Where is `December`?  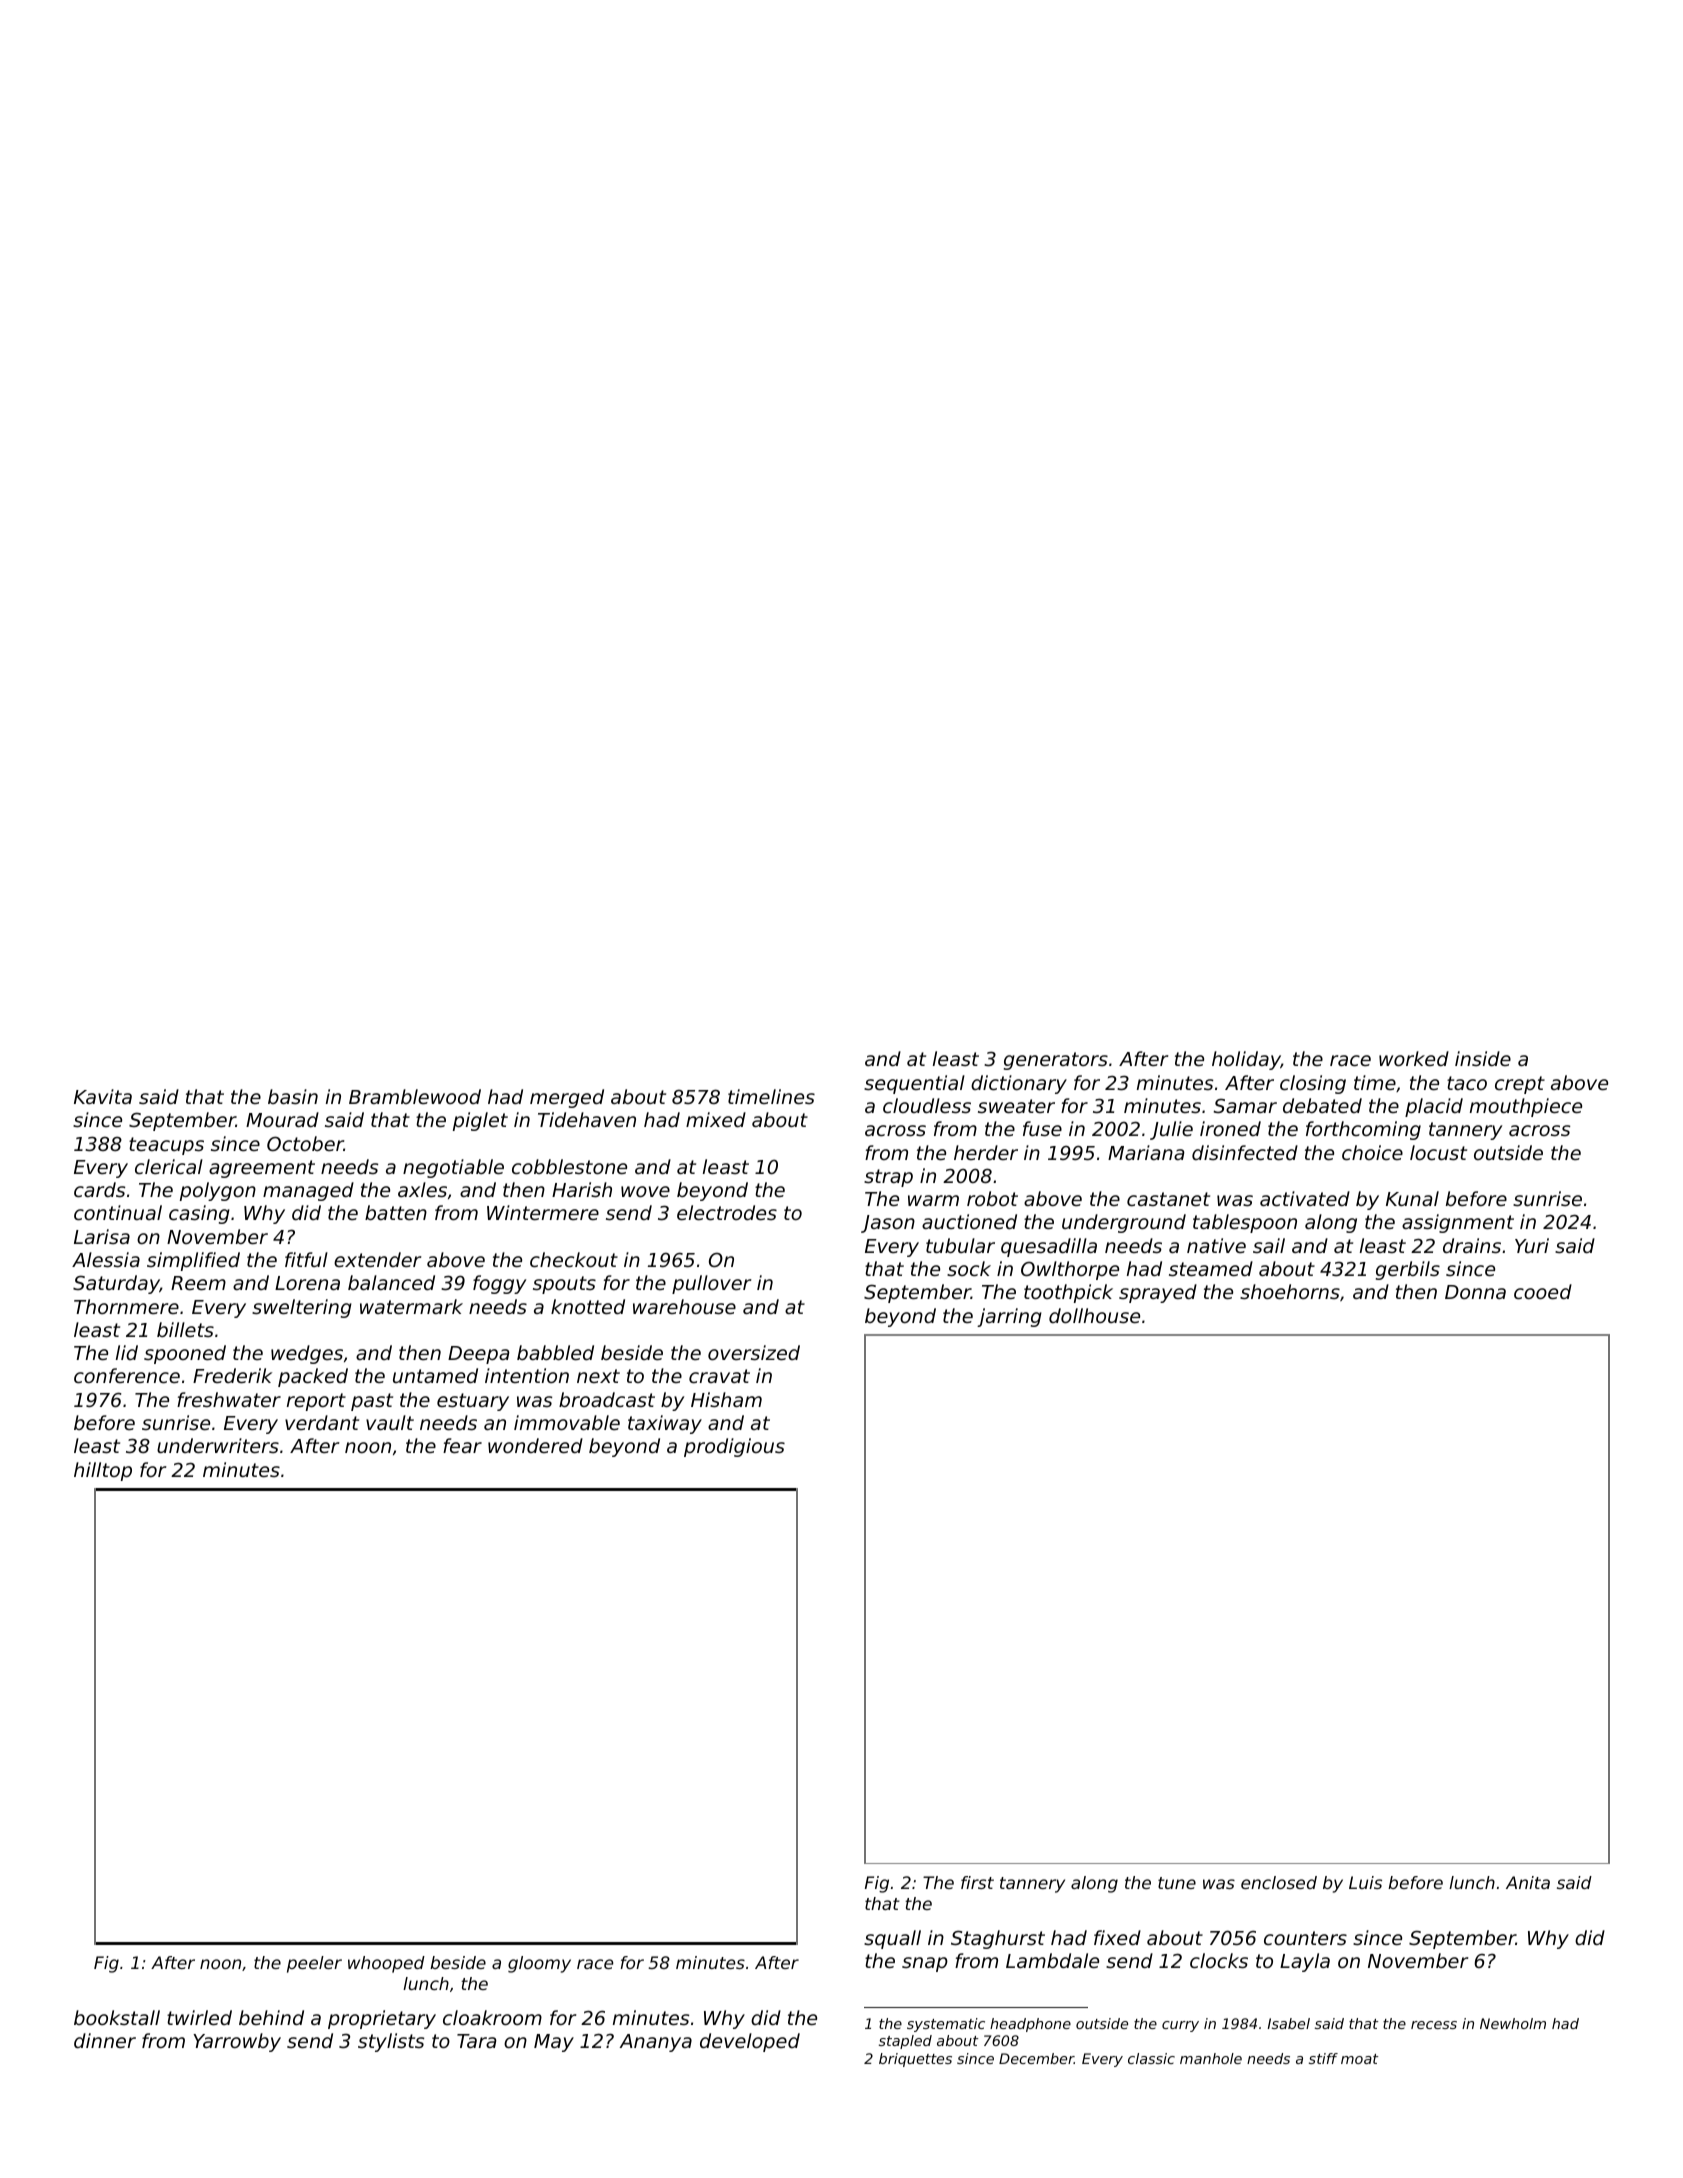 December is located at coordinates (1036, 2058).
